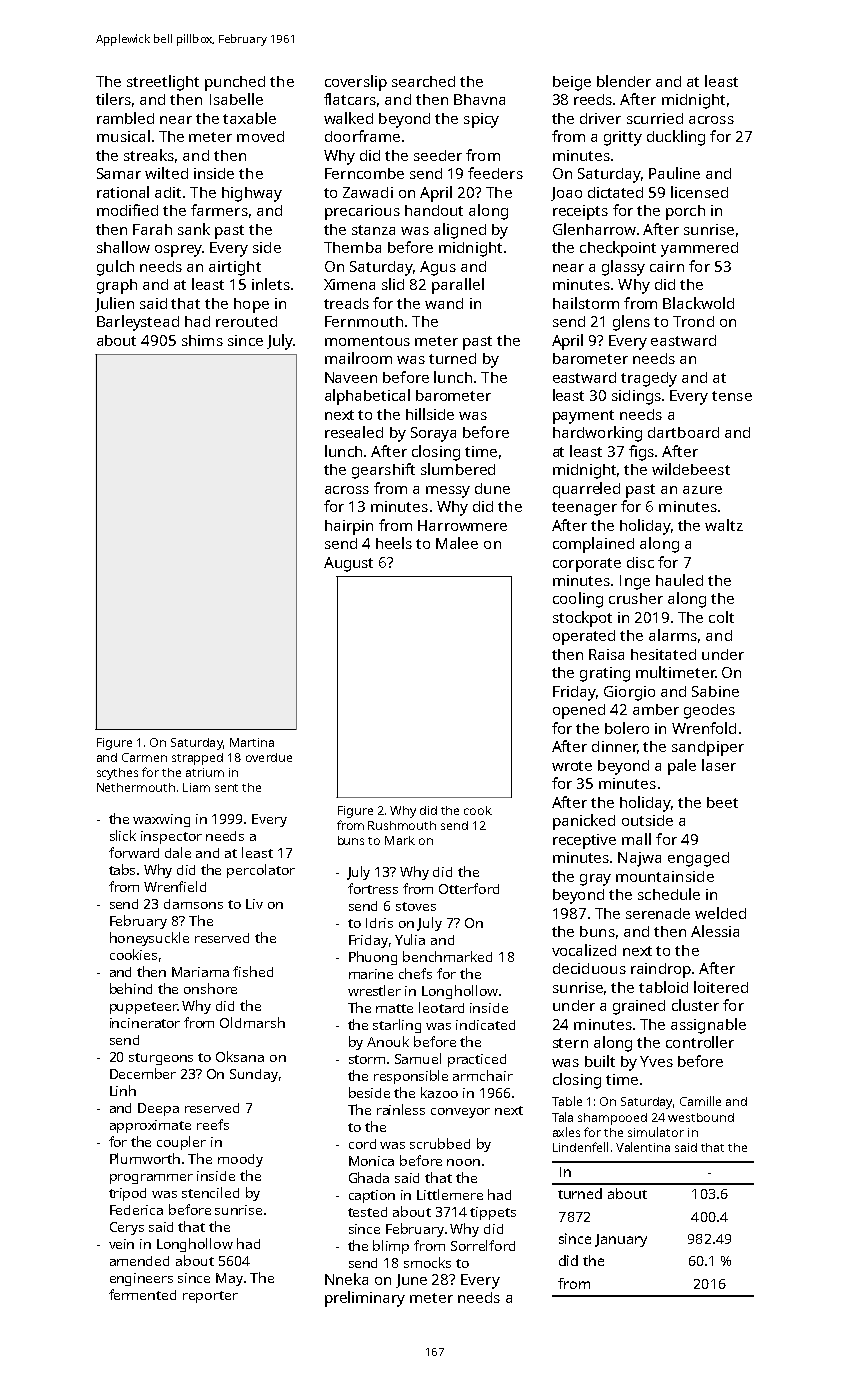 The image size is (849, 1400). I want to click on waltz, so click(724, 525).
